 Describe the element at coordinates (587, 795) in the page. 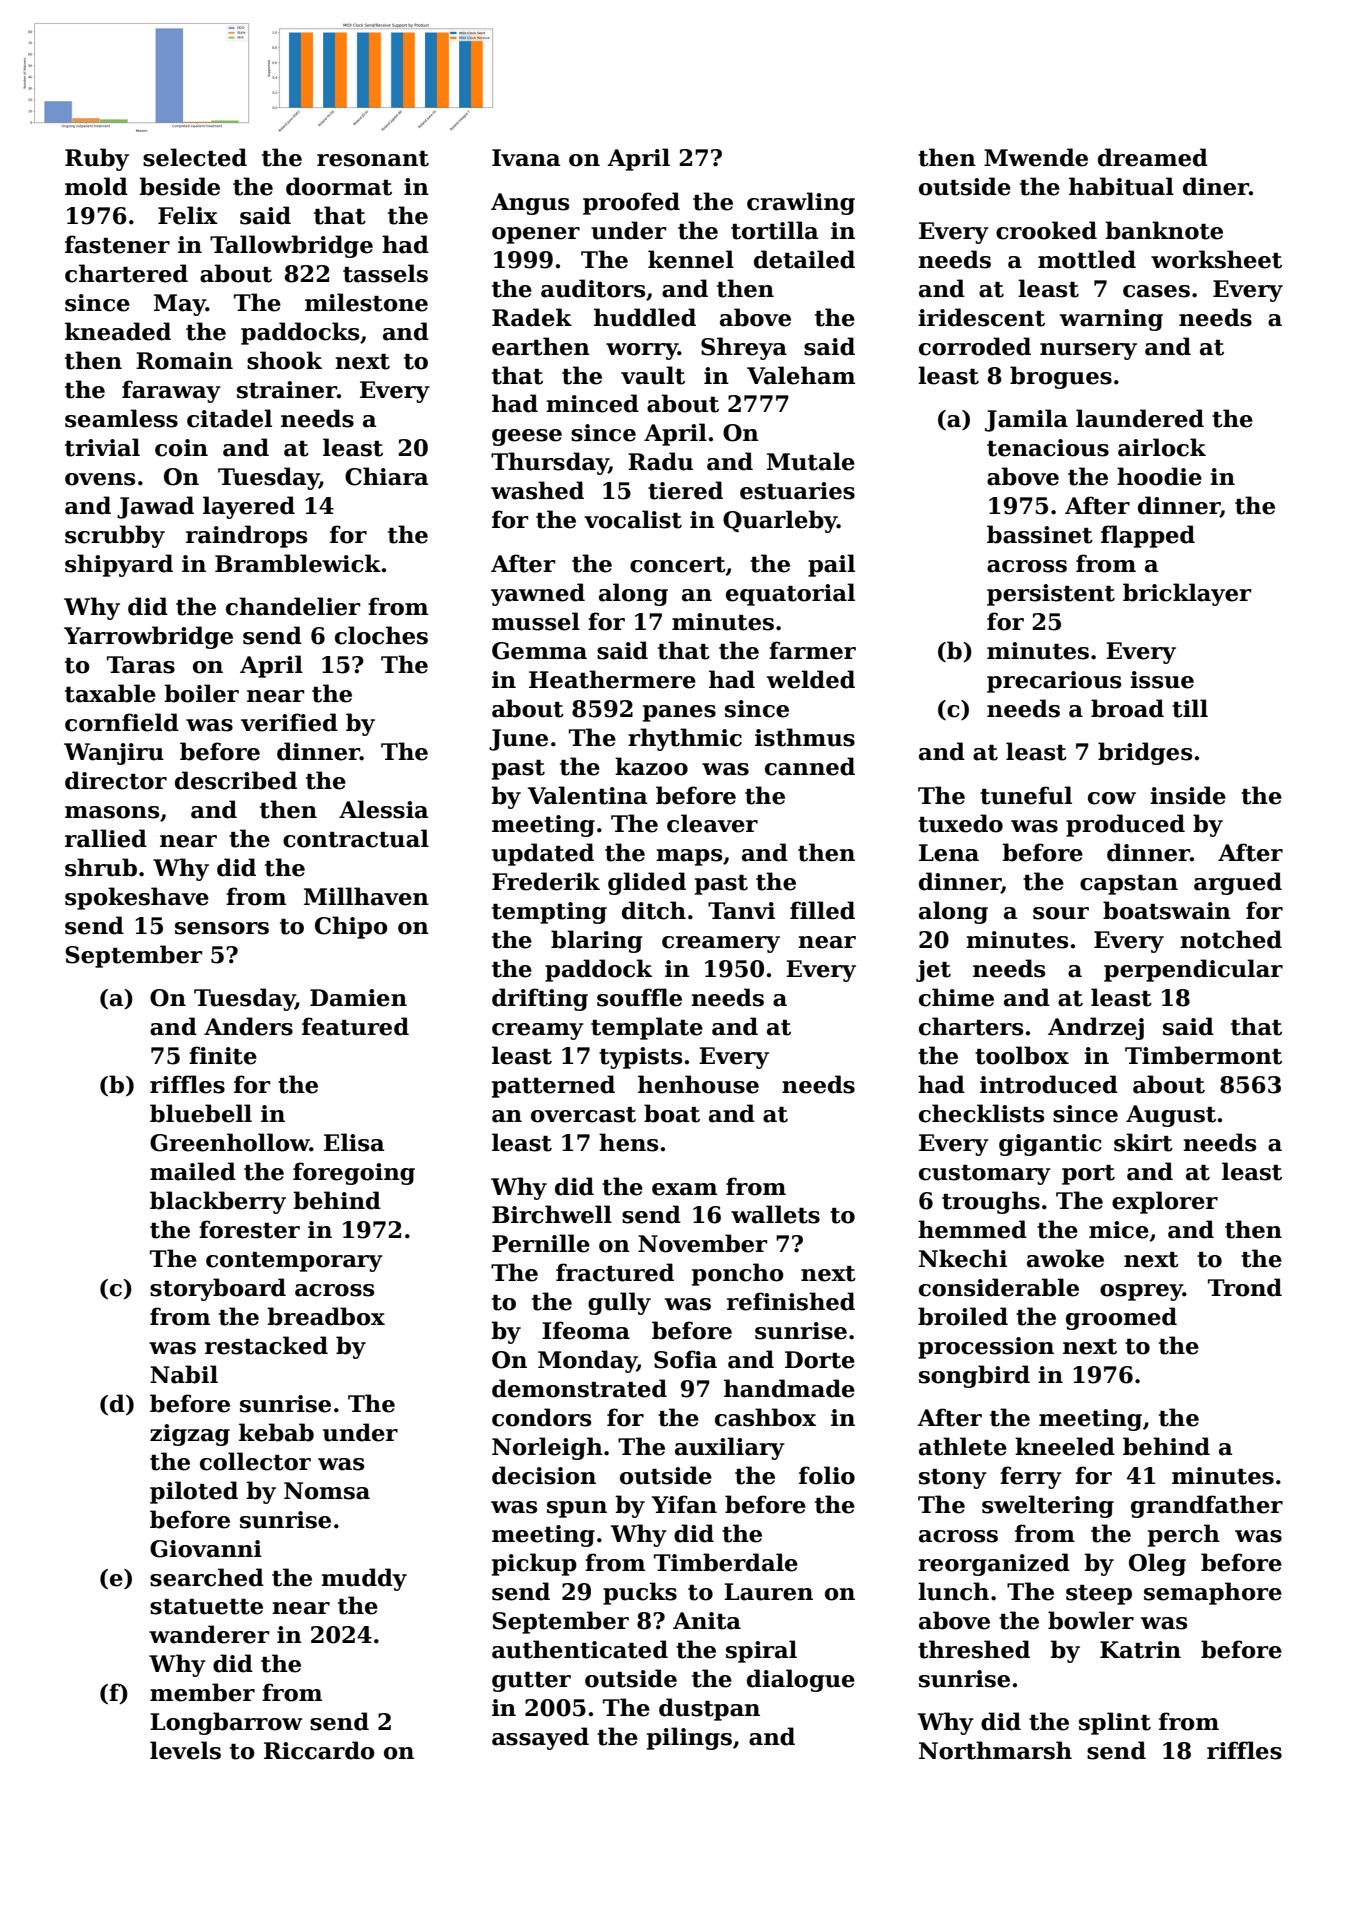

I see `Valentina` at that location.
